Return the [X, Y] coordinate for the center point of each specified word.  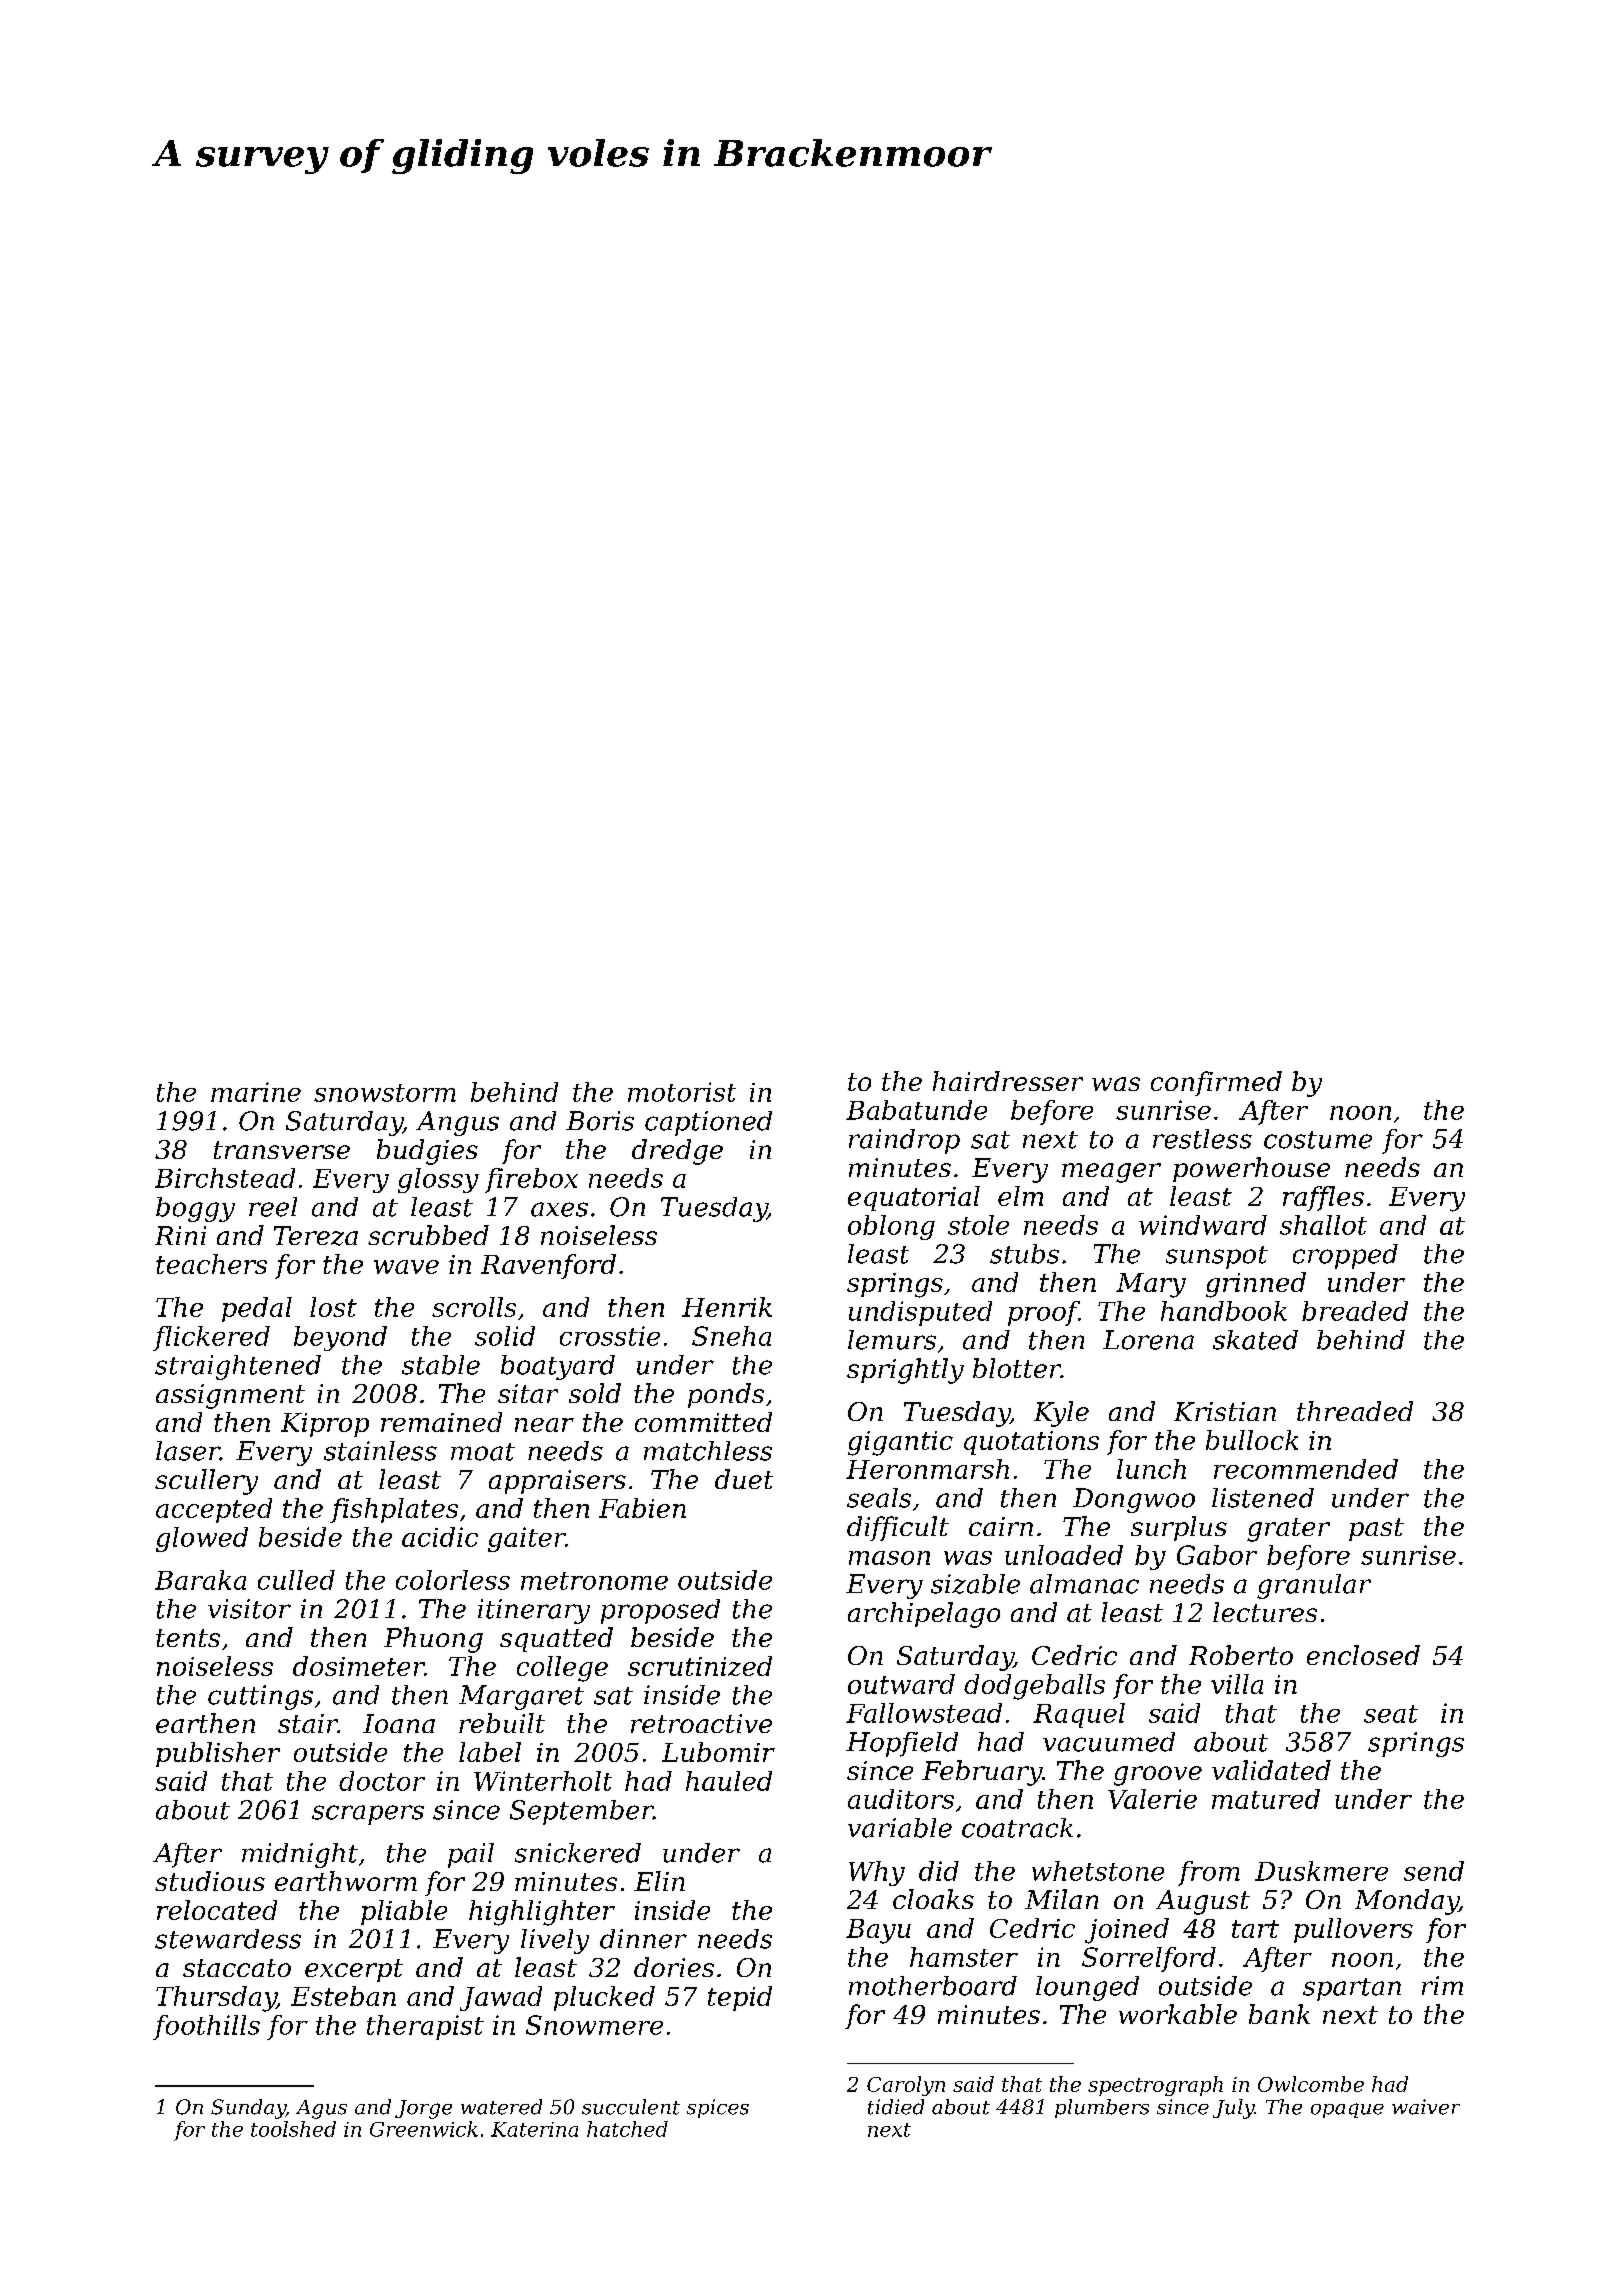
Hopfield [902, 1744]
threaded [1355, 1411]
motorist [682, 1092]
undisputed [920, 1313]
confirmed [1216, 1083]
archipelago [924, 1615]
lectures [1265, 1612]
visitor [249, 1609]
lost [333, 1307]
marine [256, 1092]
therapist [425, 2027]
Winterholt [543, 1781]
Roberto [1241, 1655]
